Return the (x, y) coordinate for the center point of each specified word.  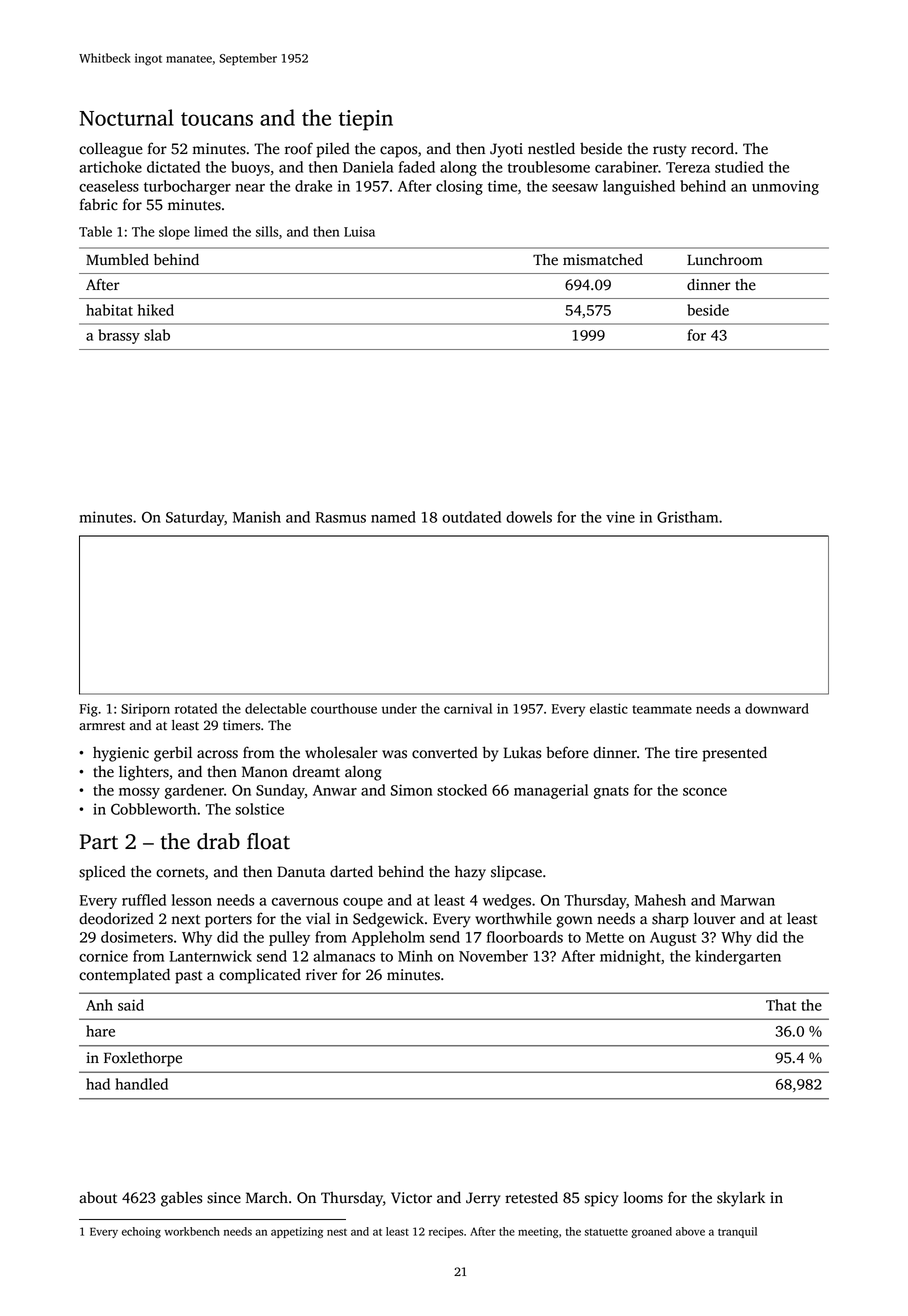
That (781, 1005)
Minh (415, 956)
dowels (529, 517)
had (98, 1084)
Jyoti (506, 150)
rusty (669, 151)
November (493, 956)
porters (228, 921)
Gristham (687, 517)
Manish (257, 517)
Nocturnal (126, 117)
